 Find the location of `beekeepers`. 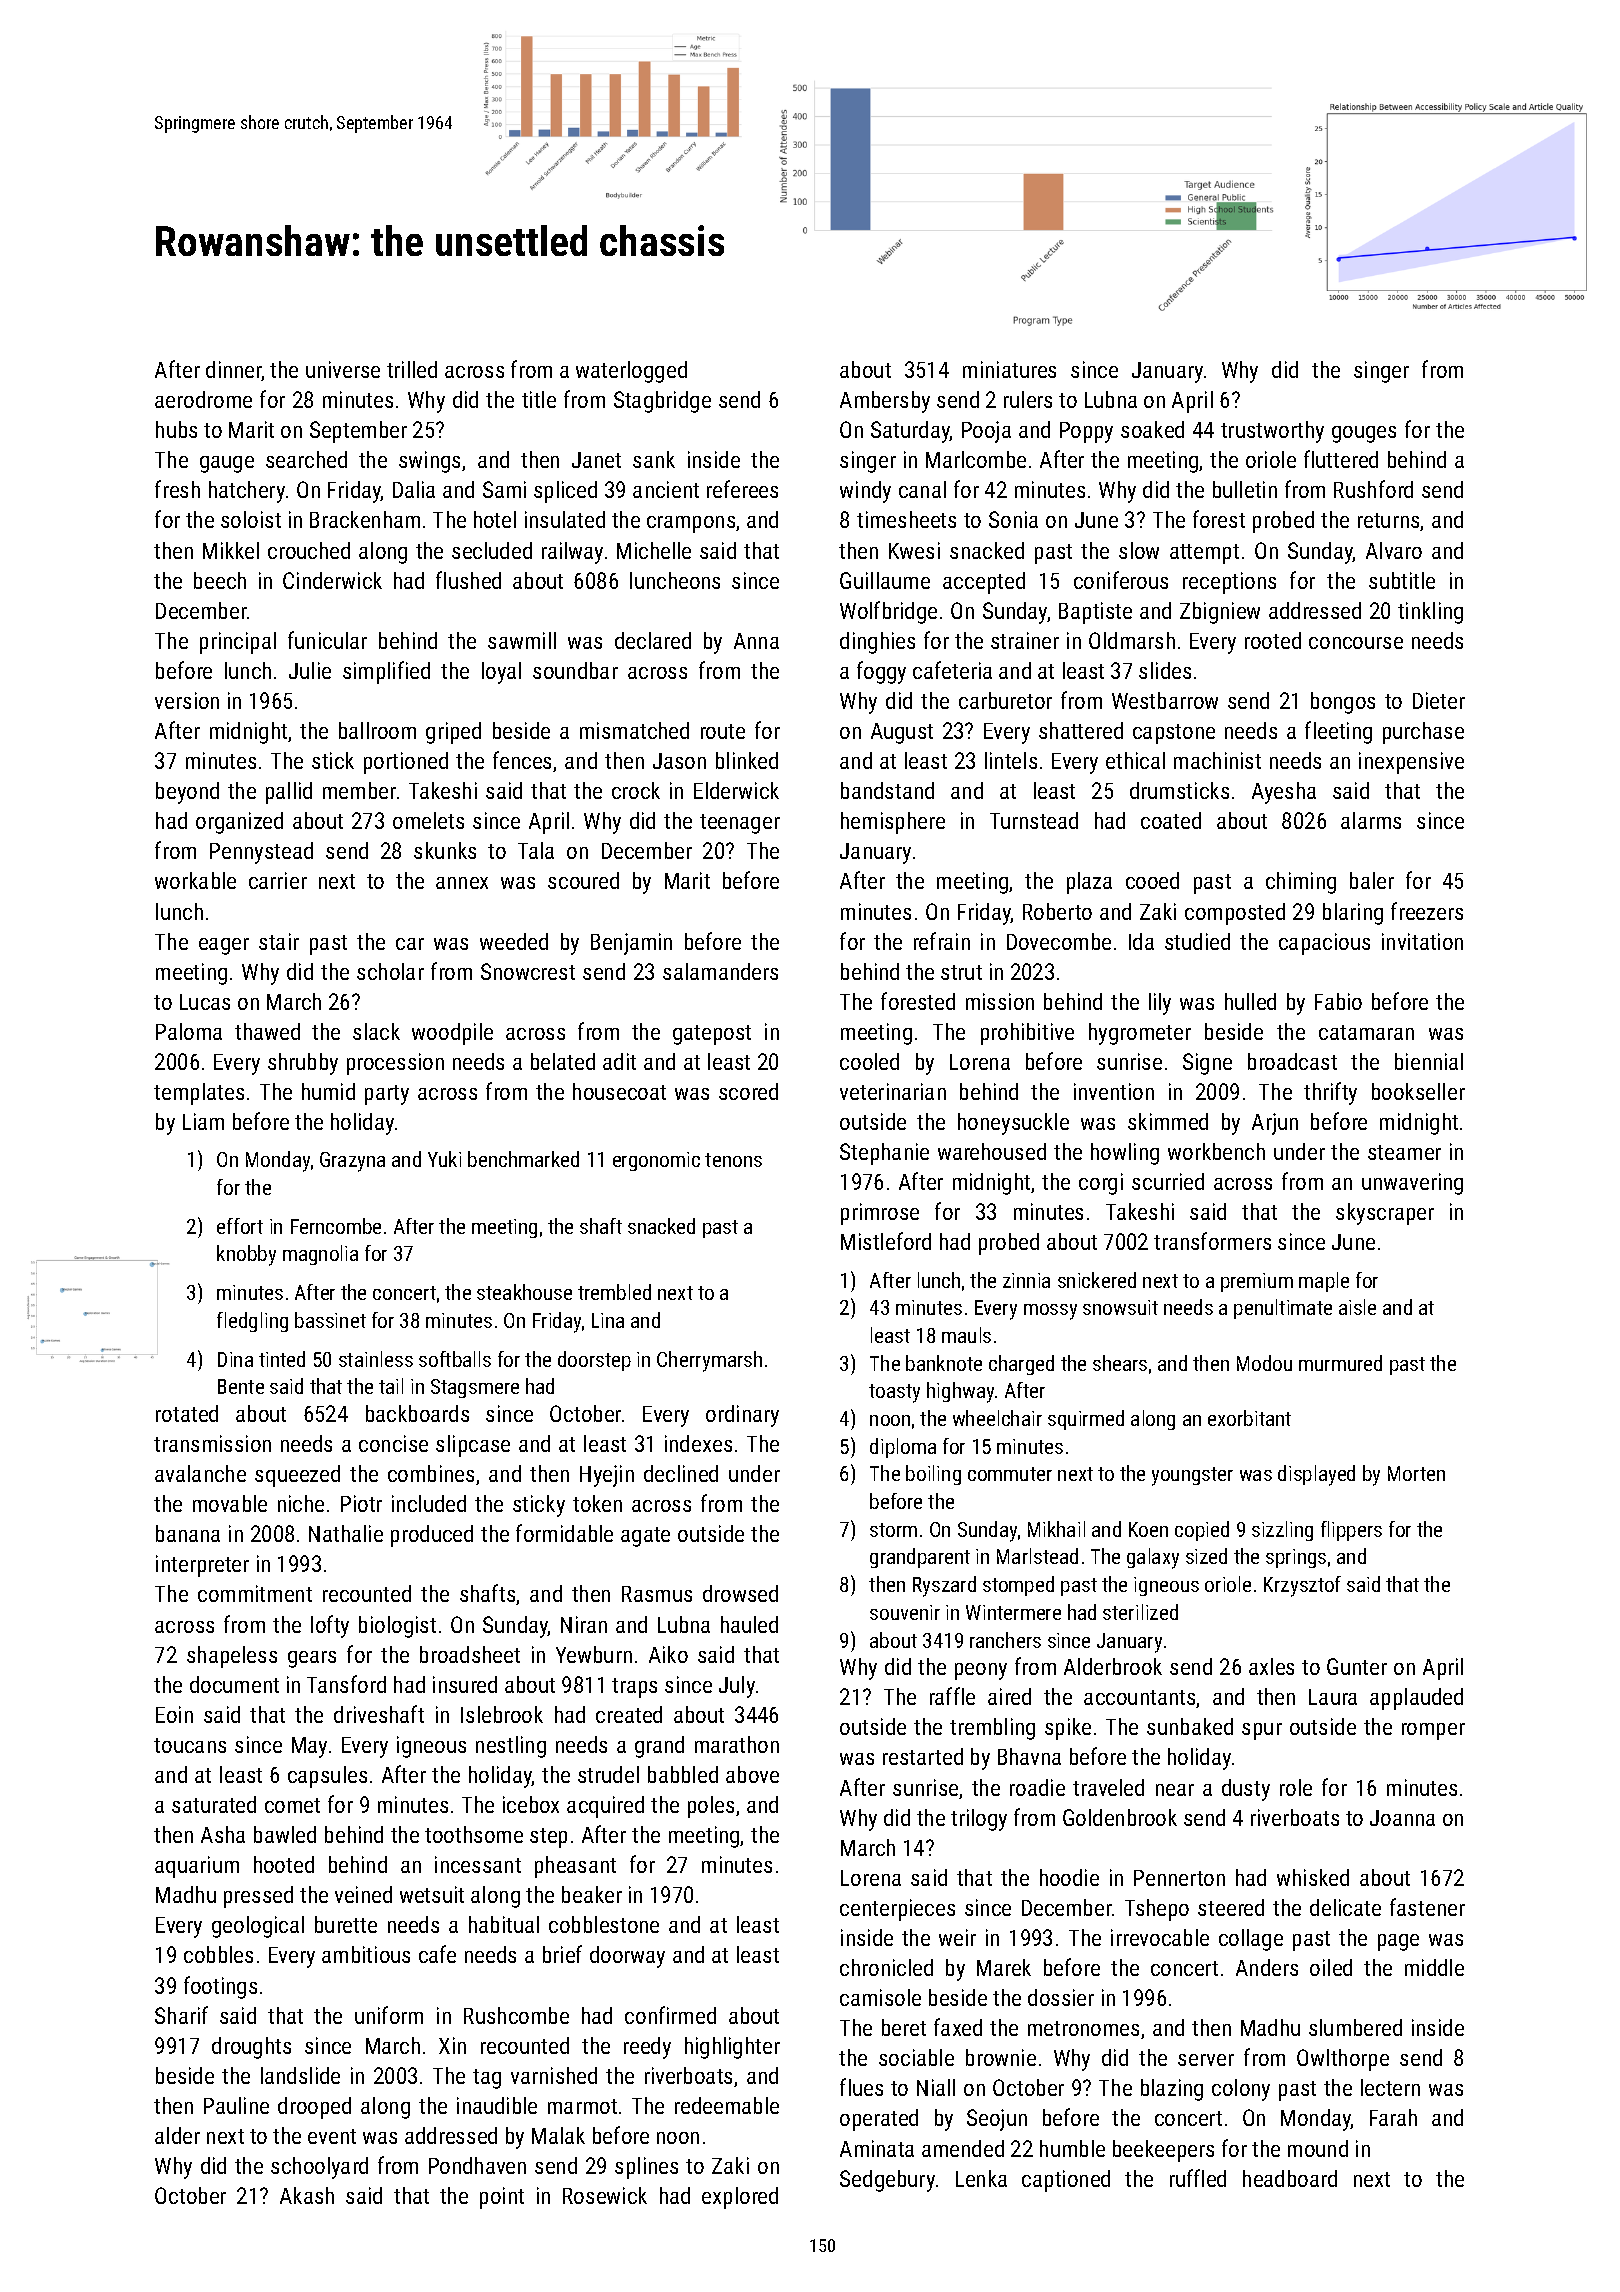

beekeepers is located at coordinates (1163, 2151).
